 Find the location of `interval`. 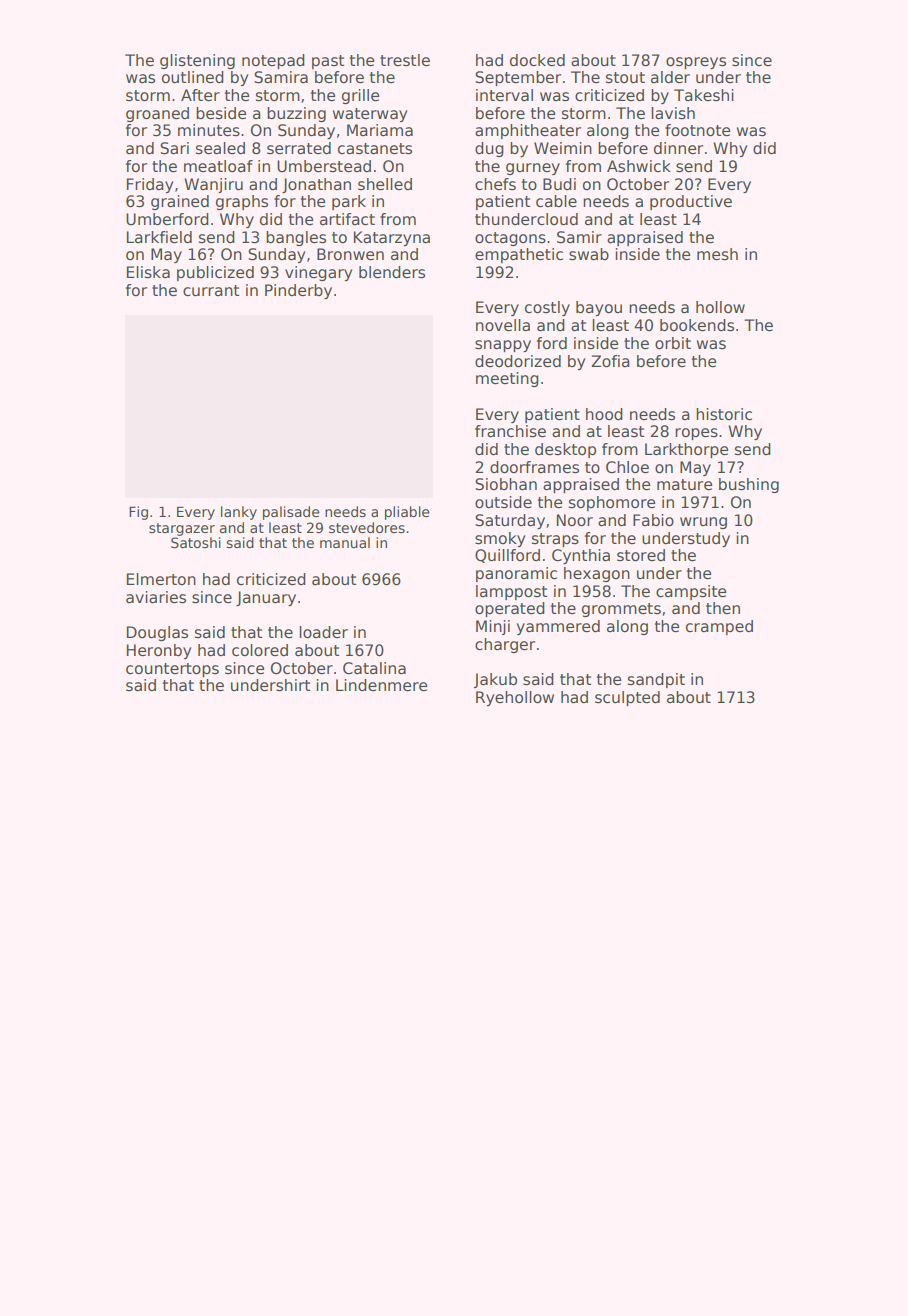

interval is located at coordinates (504, 95).
